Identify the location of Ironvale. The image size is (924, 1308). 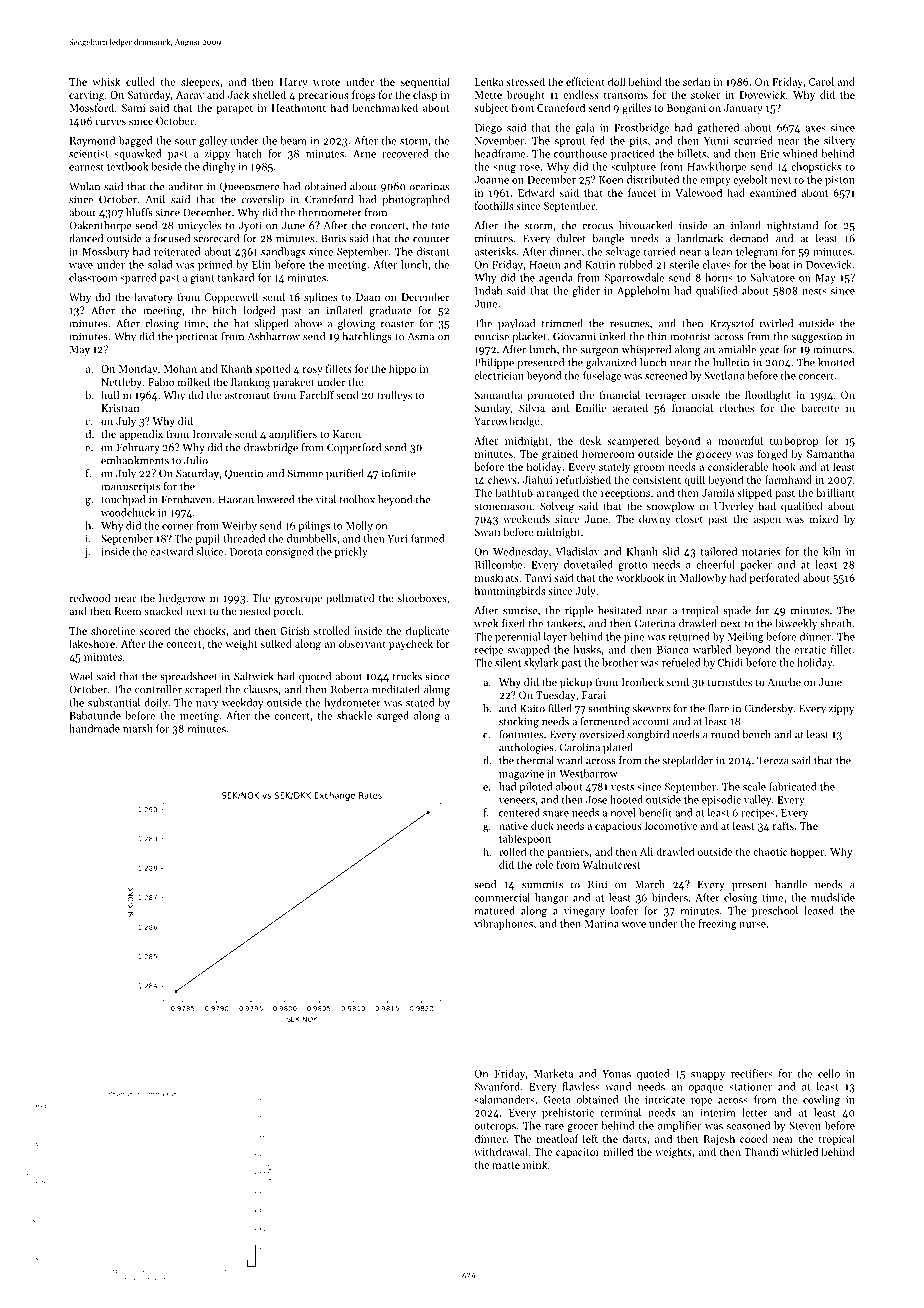
(212, 434).
